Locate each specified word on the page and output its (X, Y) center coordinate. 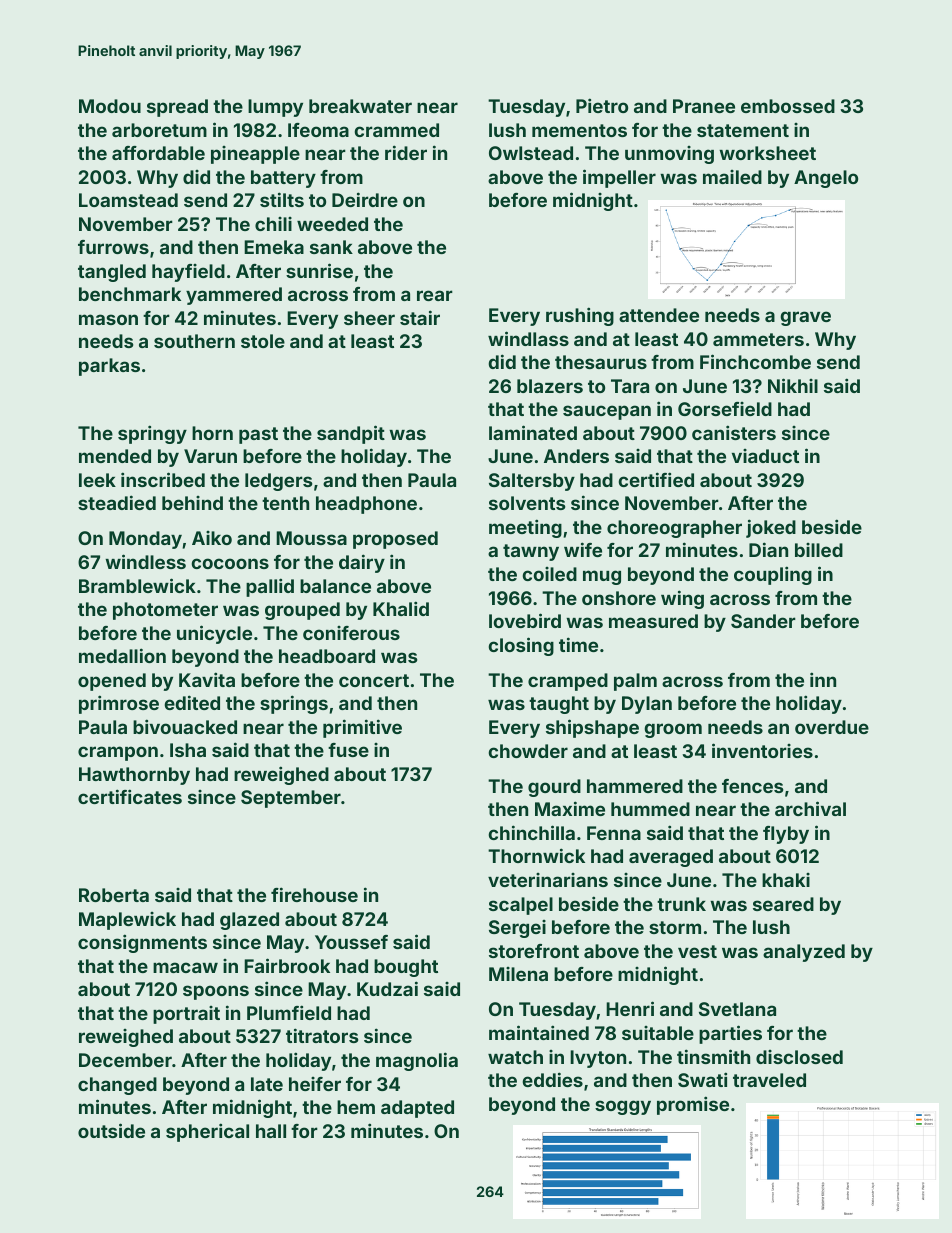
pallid (270, 587)
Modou (110, 106)
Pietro (602, 105)
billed (819, 550)
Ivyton (598, 1059)
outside (111, 1130)
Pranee (704, 106)
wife (583, 549)
